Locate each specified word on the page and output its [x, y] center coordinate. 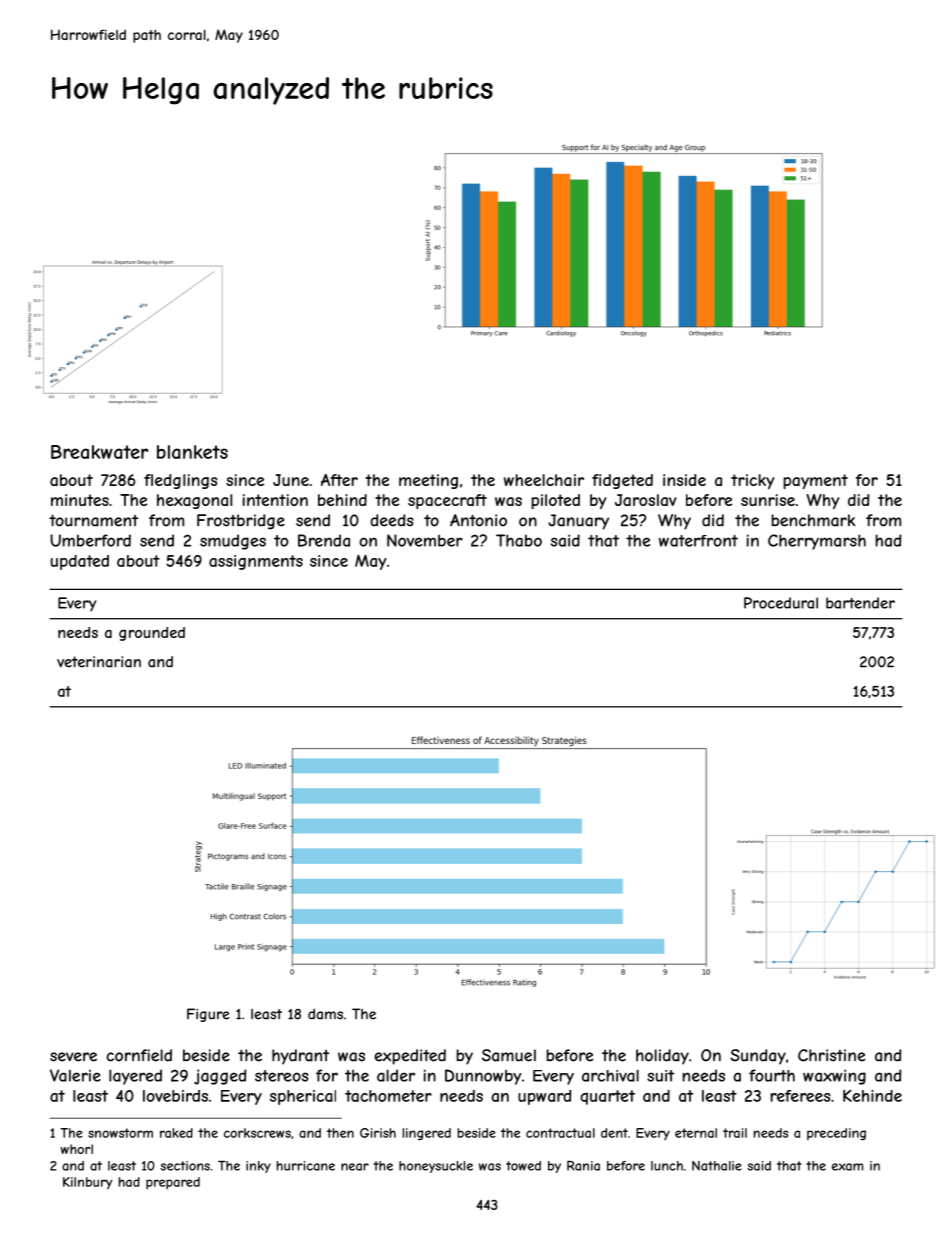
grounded [152, 634]
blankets [192, 452]
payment [815, 481]
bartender [860, 603]
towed [523, 1166]
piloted [555, 501]
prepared [173, 1183]
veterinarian [99, 662]
